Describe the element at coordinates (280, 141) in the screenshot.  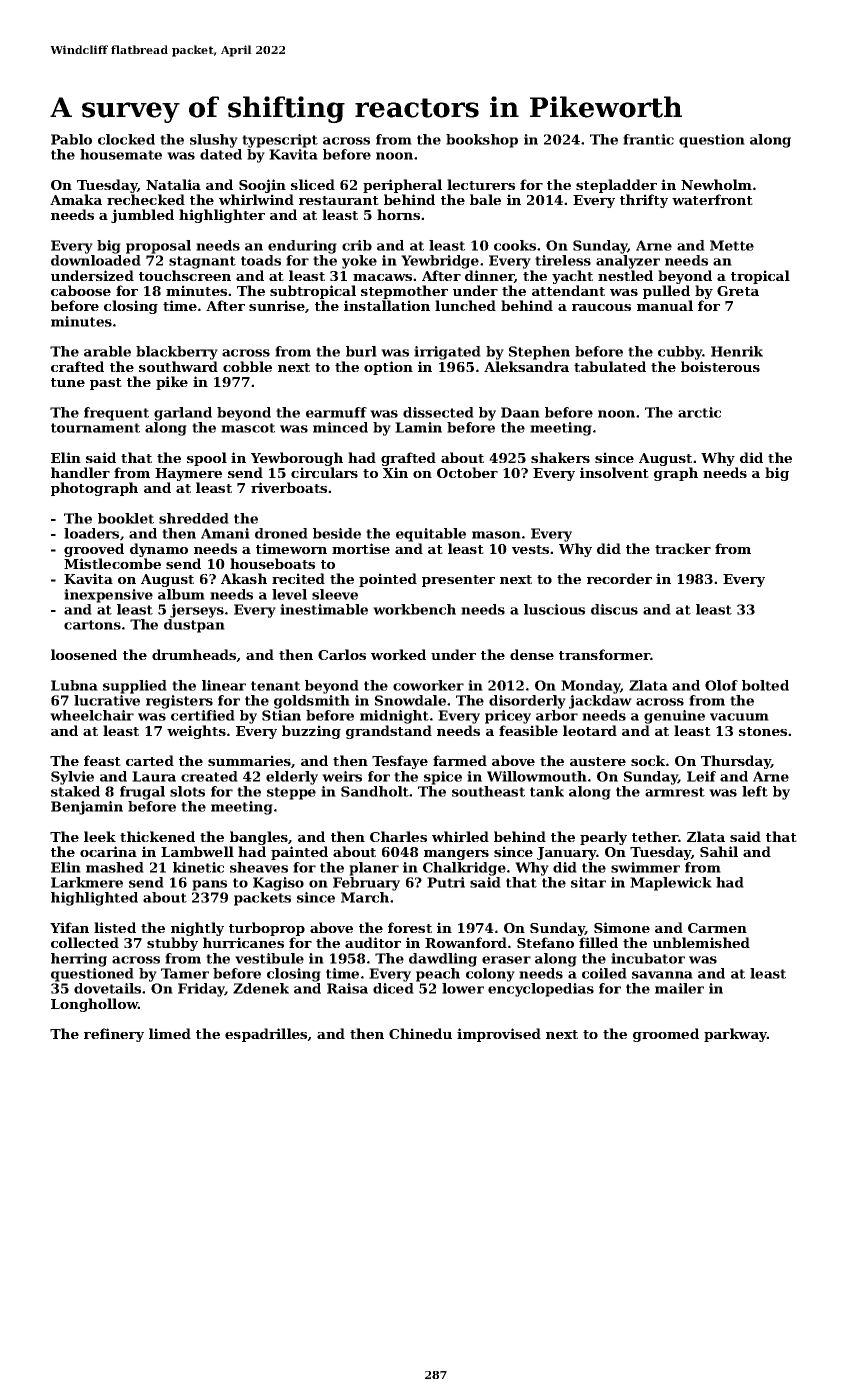
I see `typescript` at that location.
